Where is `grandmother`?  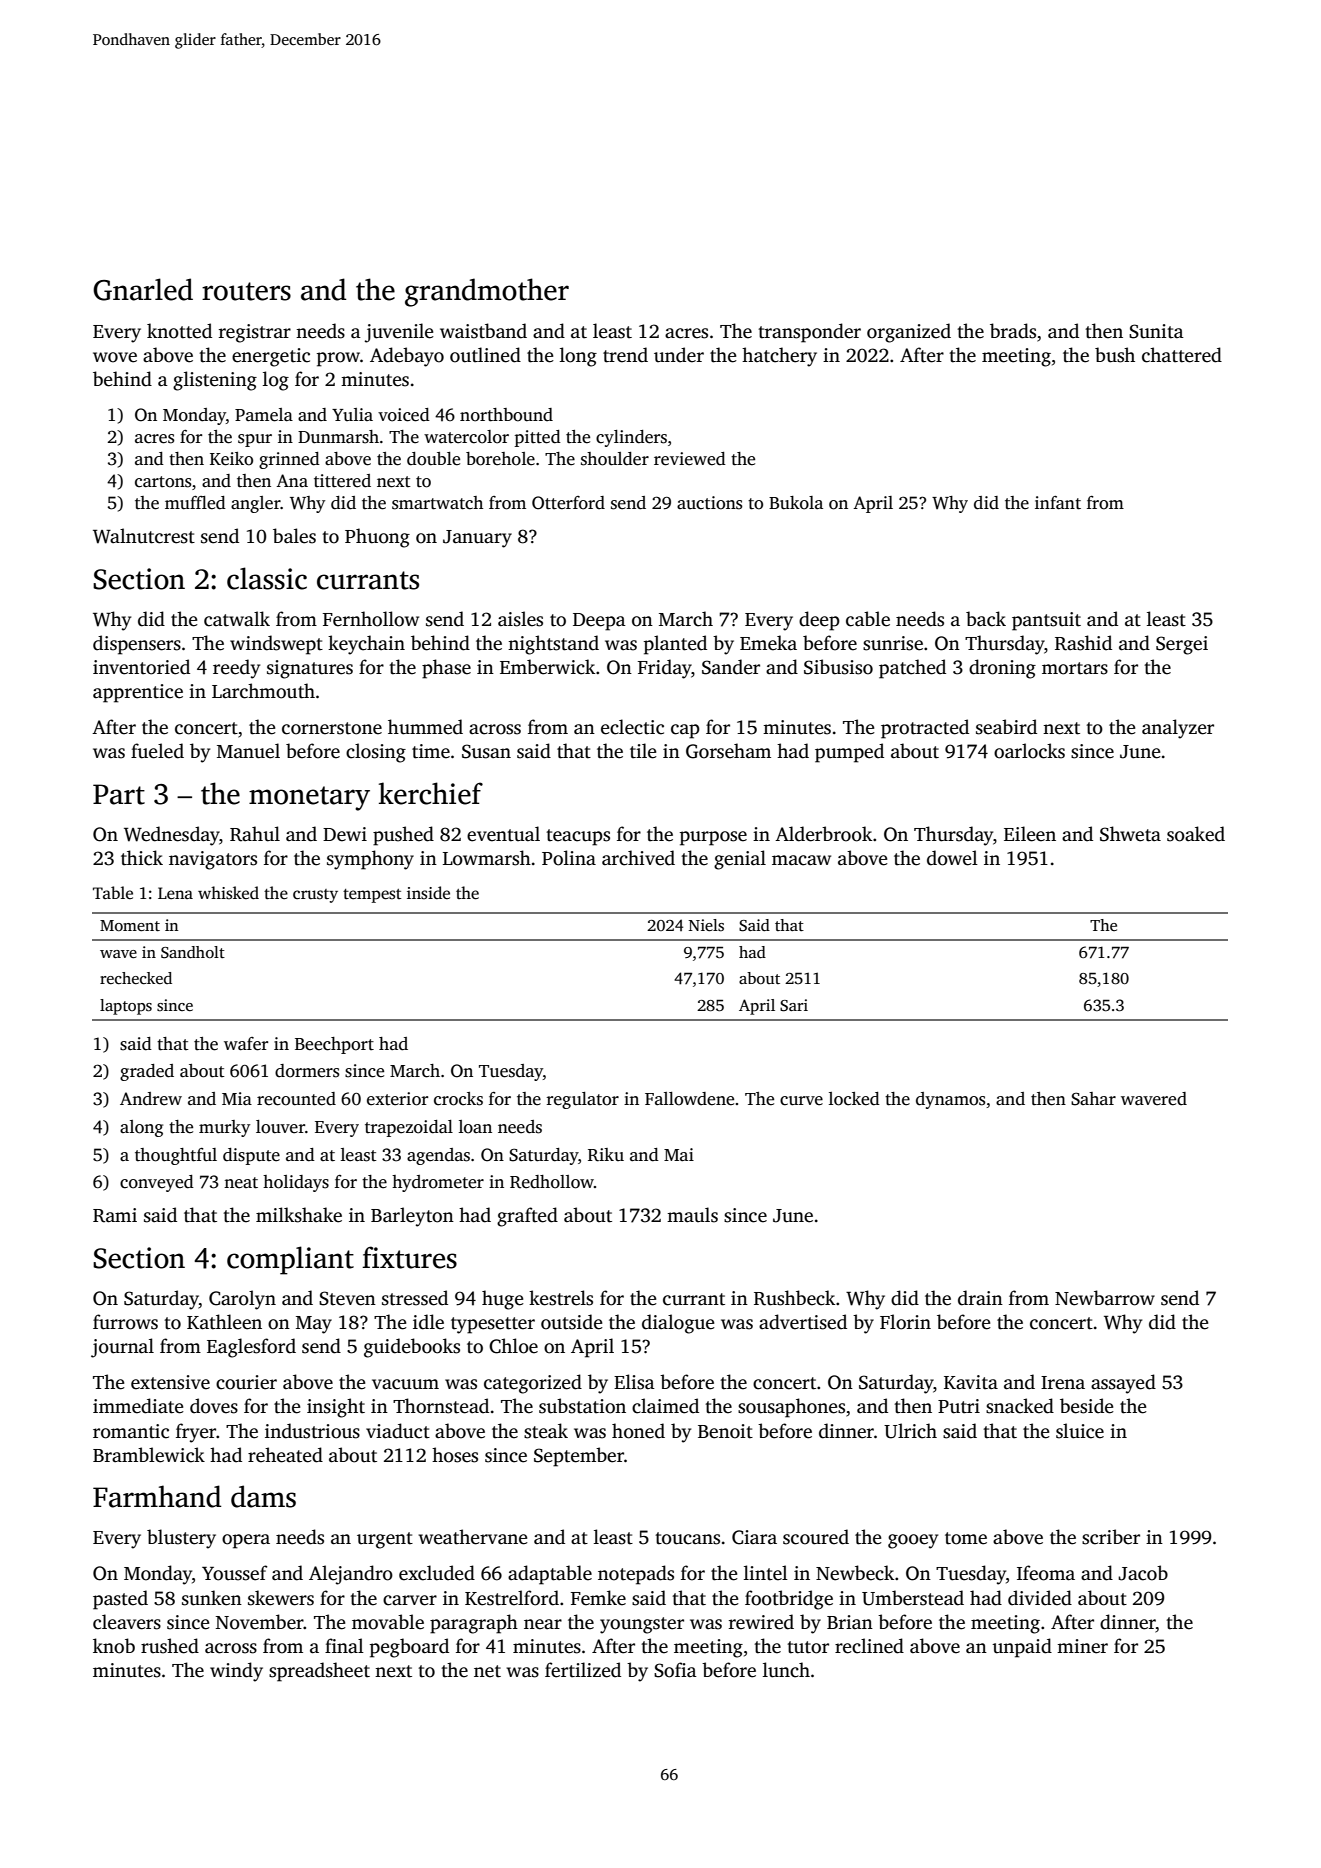
grandmother is located at coordinates (487, 292).
